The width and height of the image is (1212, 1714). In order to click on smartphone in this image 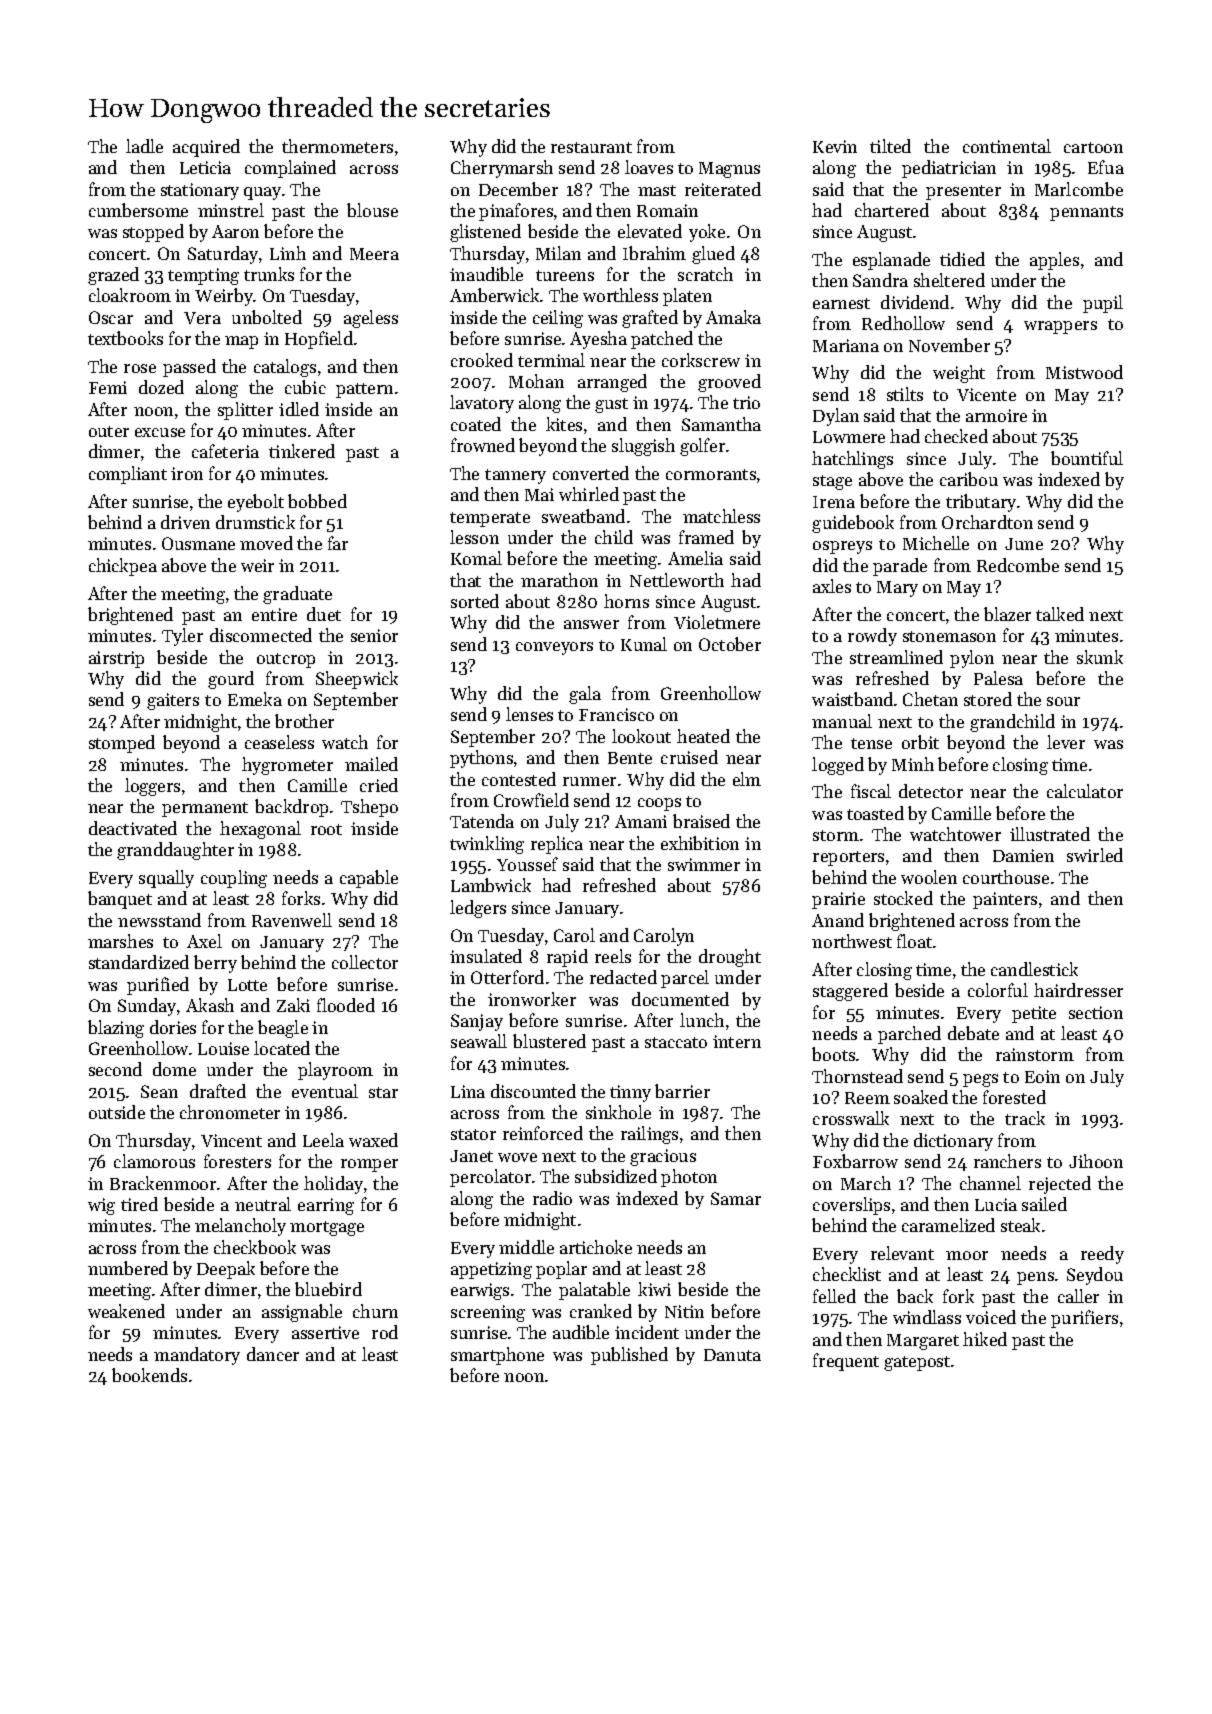, I will do `click(497, 1356)`.
